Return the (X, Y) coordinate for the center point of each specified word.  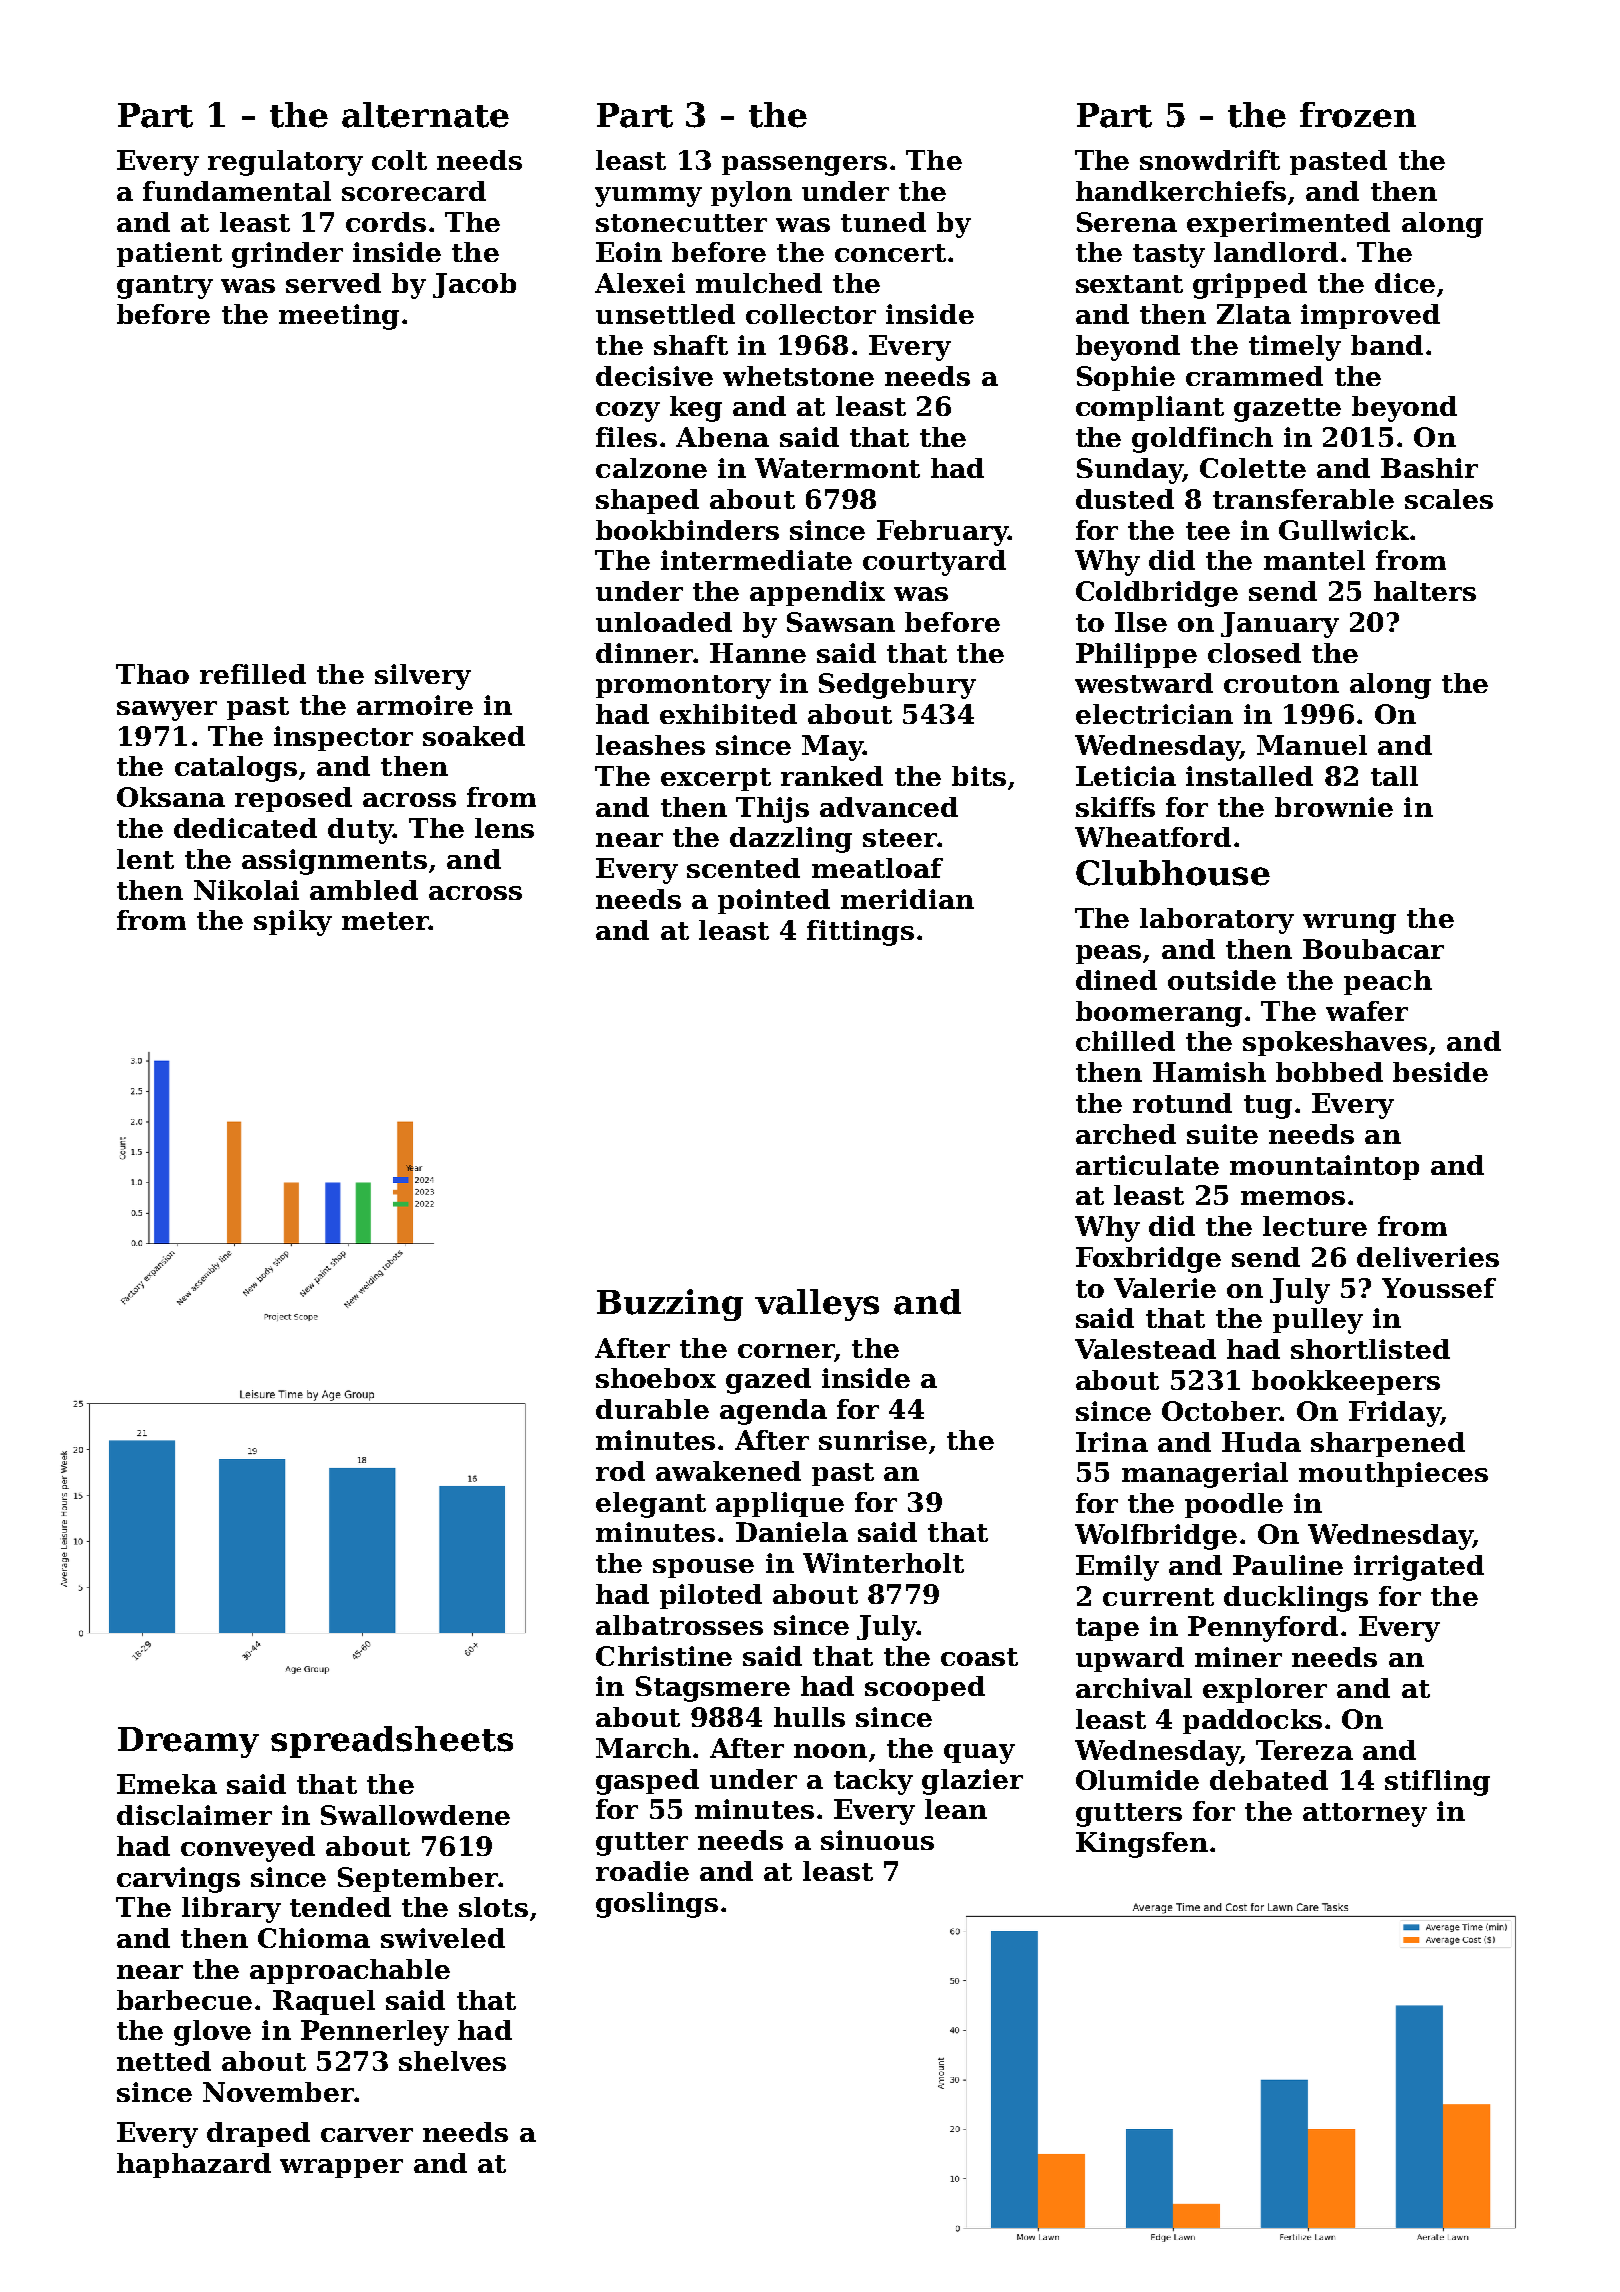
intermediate (756, 560)
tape (1107, 1629)
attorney (1365, 1815)
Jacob (474, 285)
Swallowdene (415, 1815)
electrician (1154, 714)
